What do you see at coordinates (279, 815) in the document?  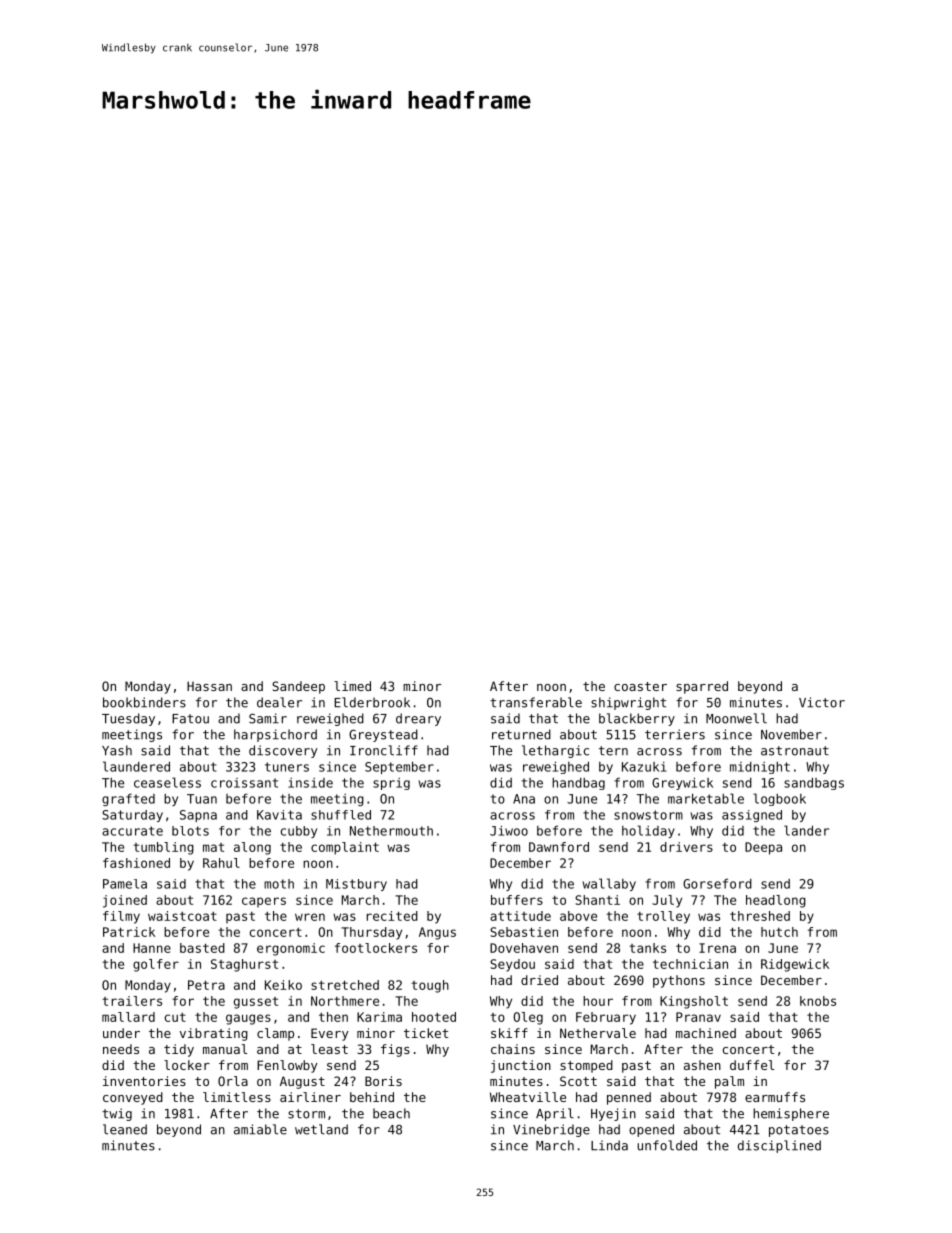 I see `Kavita` at bounding box center [279, 815].
